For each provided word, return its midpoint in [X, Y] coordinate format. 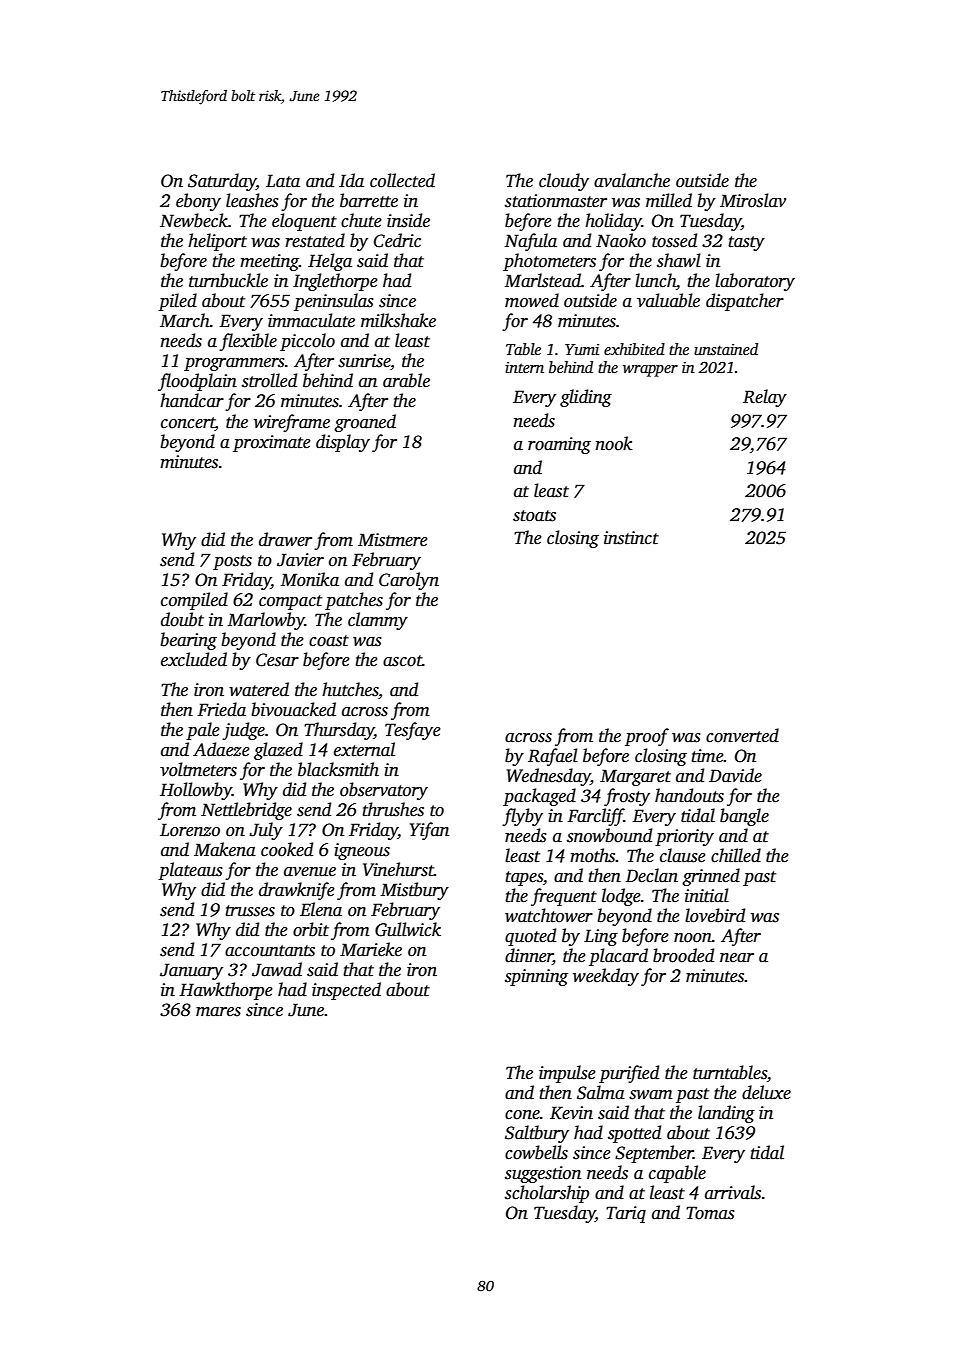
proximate [272, 443]
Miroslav [753, 200]
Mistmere [393, 540]
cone [522, 1115]
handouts [689, 795]
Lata [283, 181]
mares [218, 1012]
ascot [403, 661]
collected [402, 180]
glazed [278, 751]
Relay [765, 398]
